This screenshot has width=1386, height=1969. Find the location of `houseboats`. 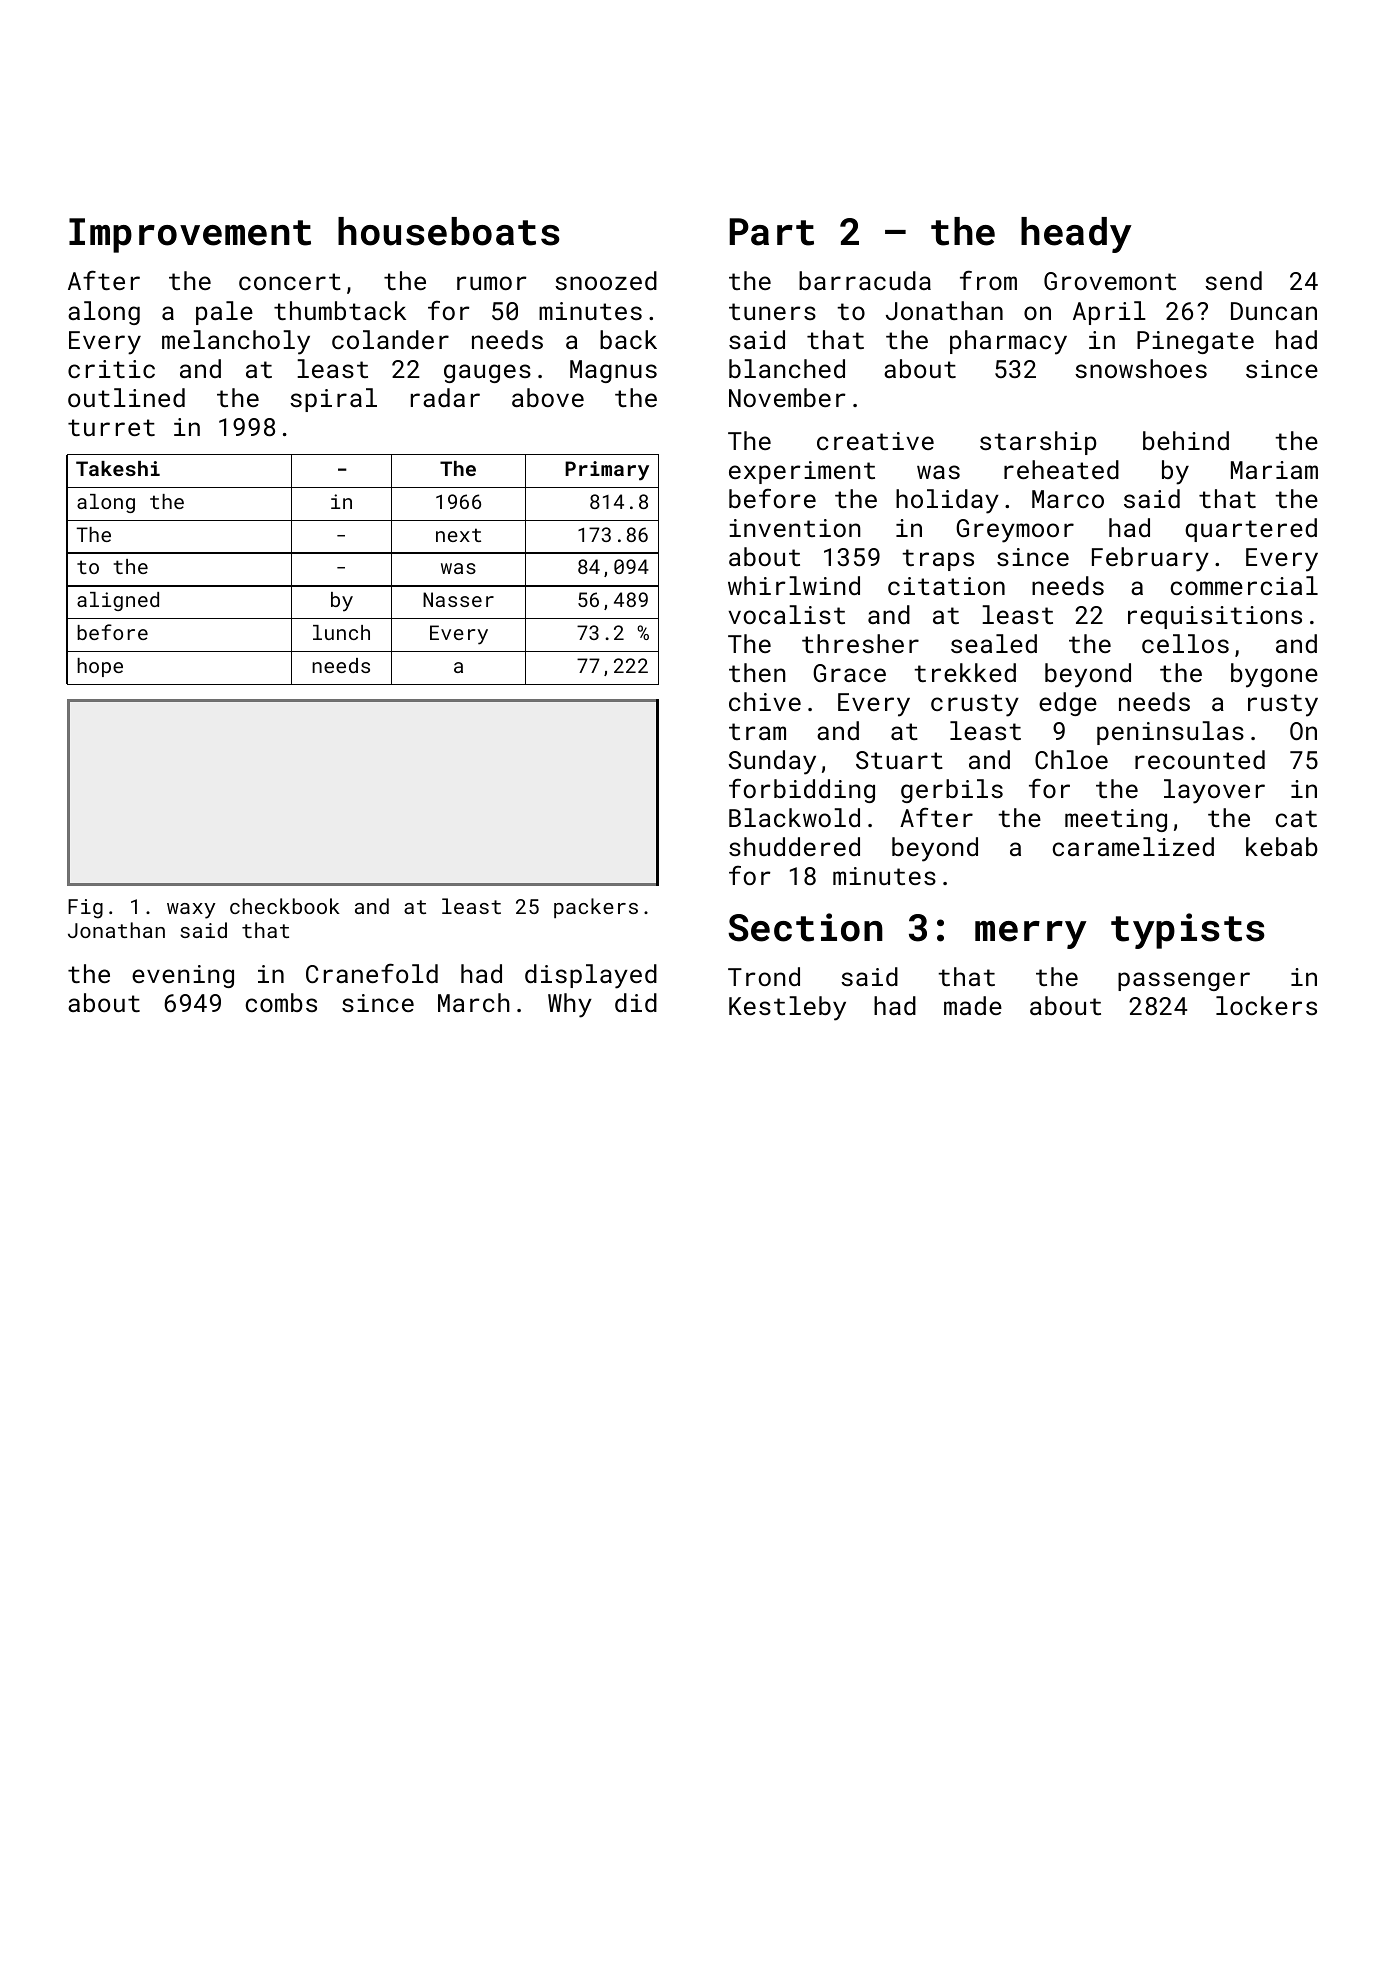

houseboats is located at coordinates (449, 231).
